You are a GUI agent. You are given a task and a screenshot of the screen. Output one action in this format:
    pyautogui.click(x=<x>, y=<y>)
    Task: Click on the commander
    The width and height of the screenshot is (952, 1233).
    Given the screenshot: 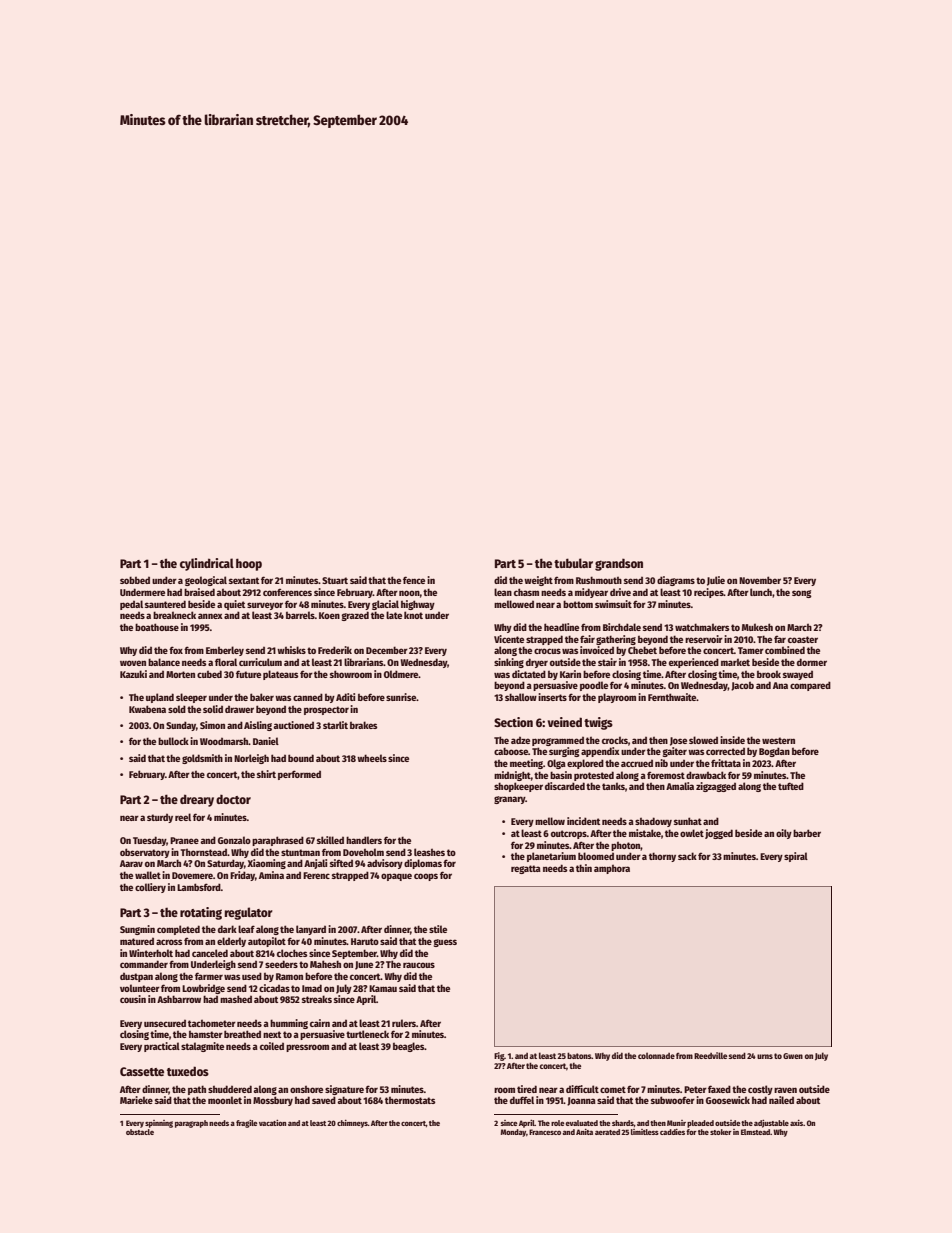 What is the action you would take?
    pyautogui.click(x=144, y=964)
